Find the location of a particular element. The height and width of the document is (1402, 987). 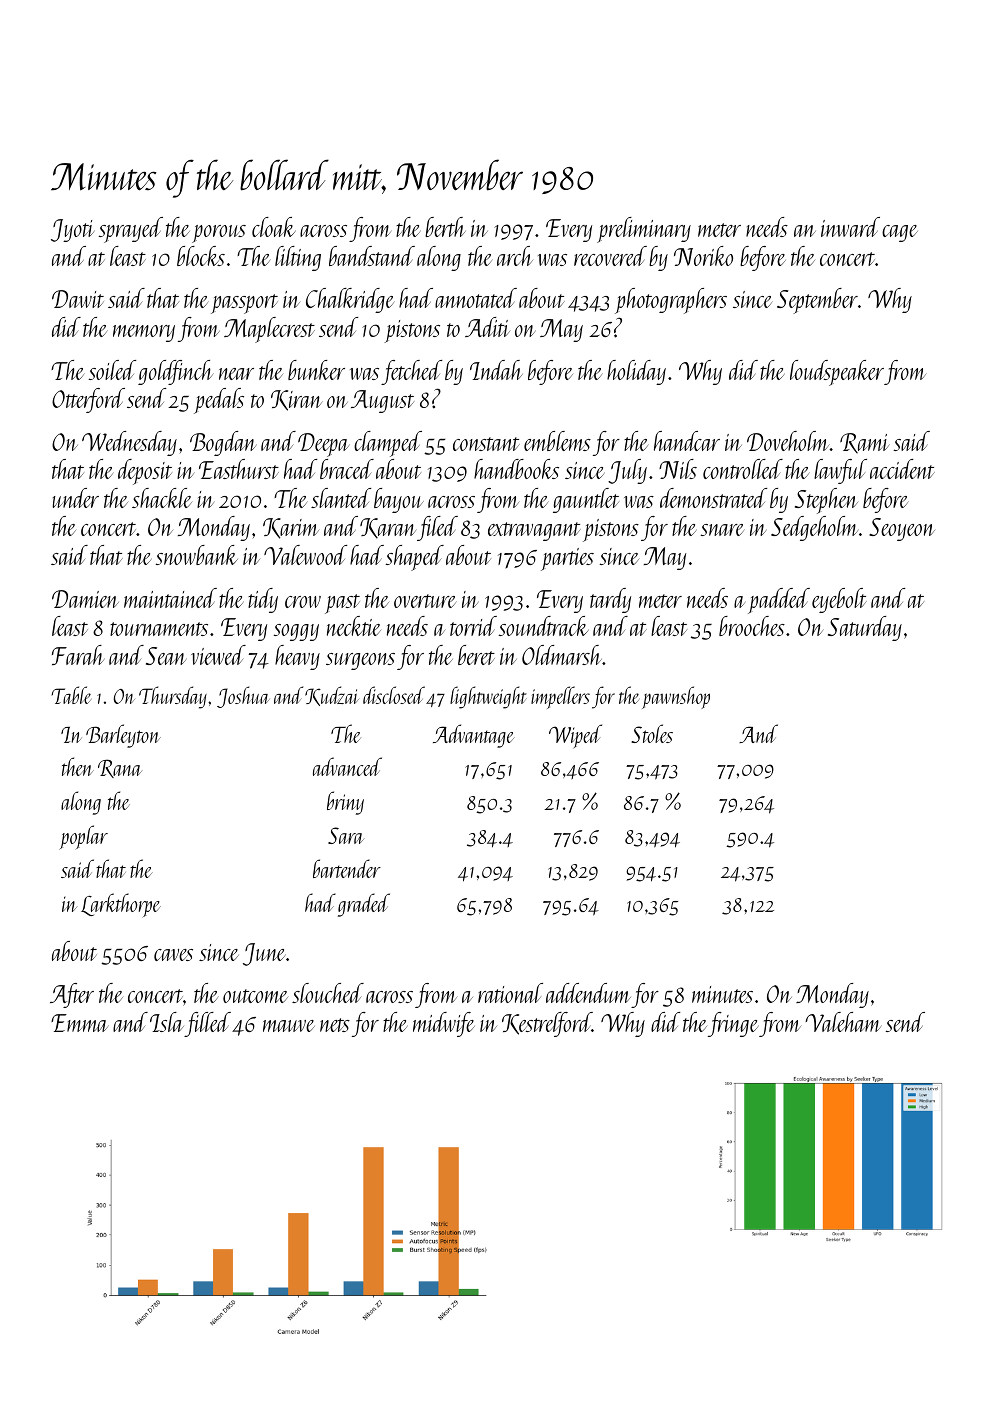

filled is located at coordinates (208, 1024).
